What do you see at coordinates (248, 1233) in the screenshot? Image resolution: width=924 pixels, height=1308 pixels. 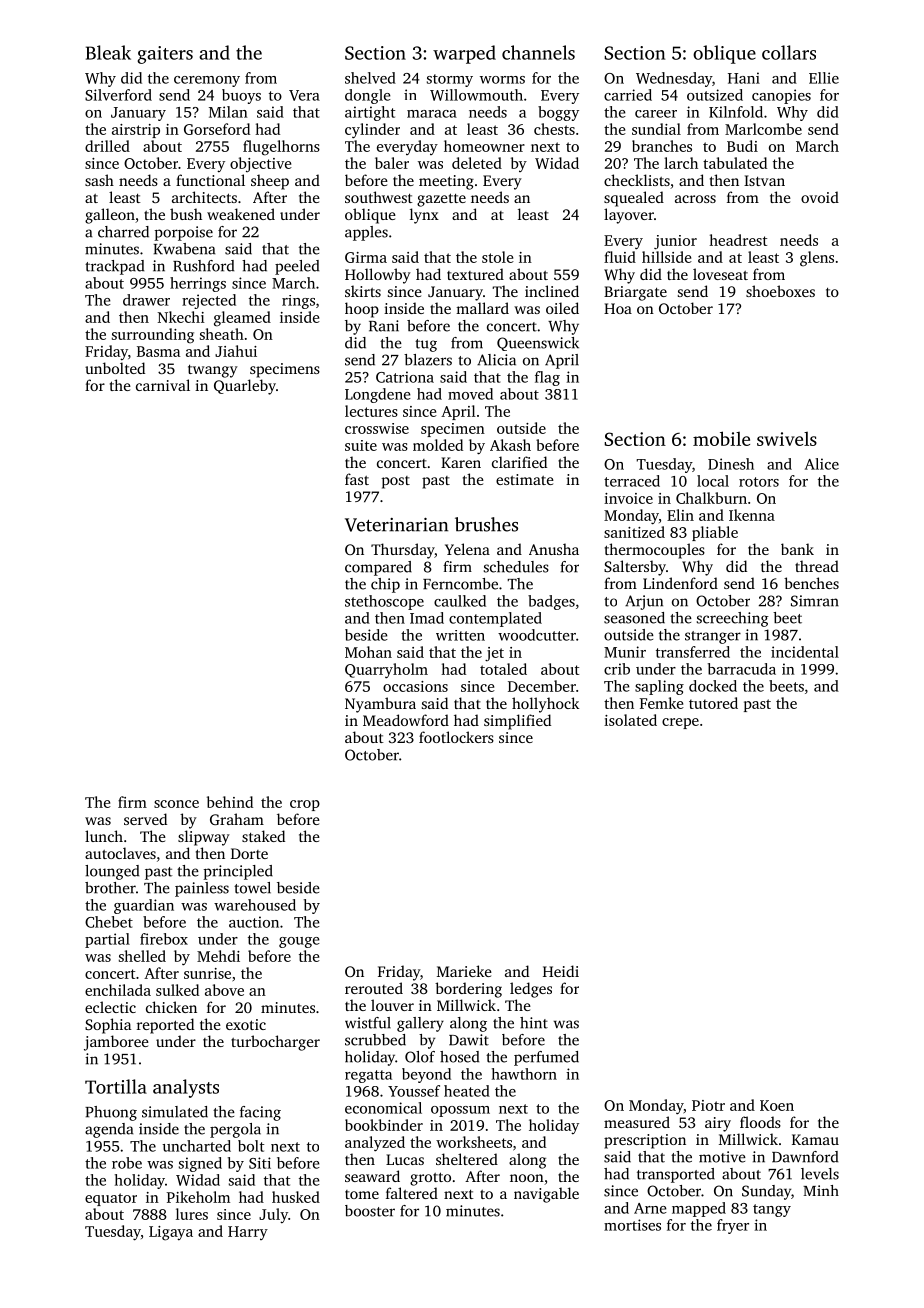 I see `Harry` at bounding box center [248, 1233].
